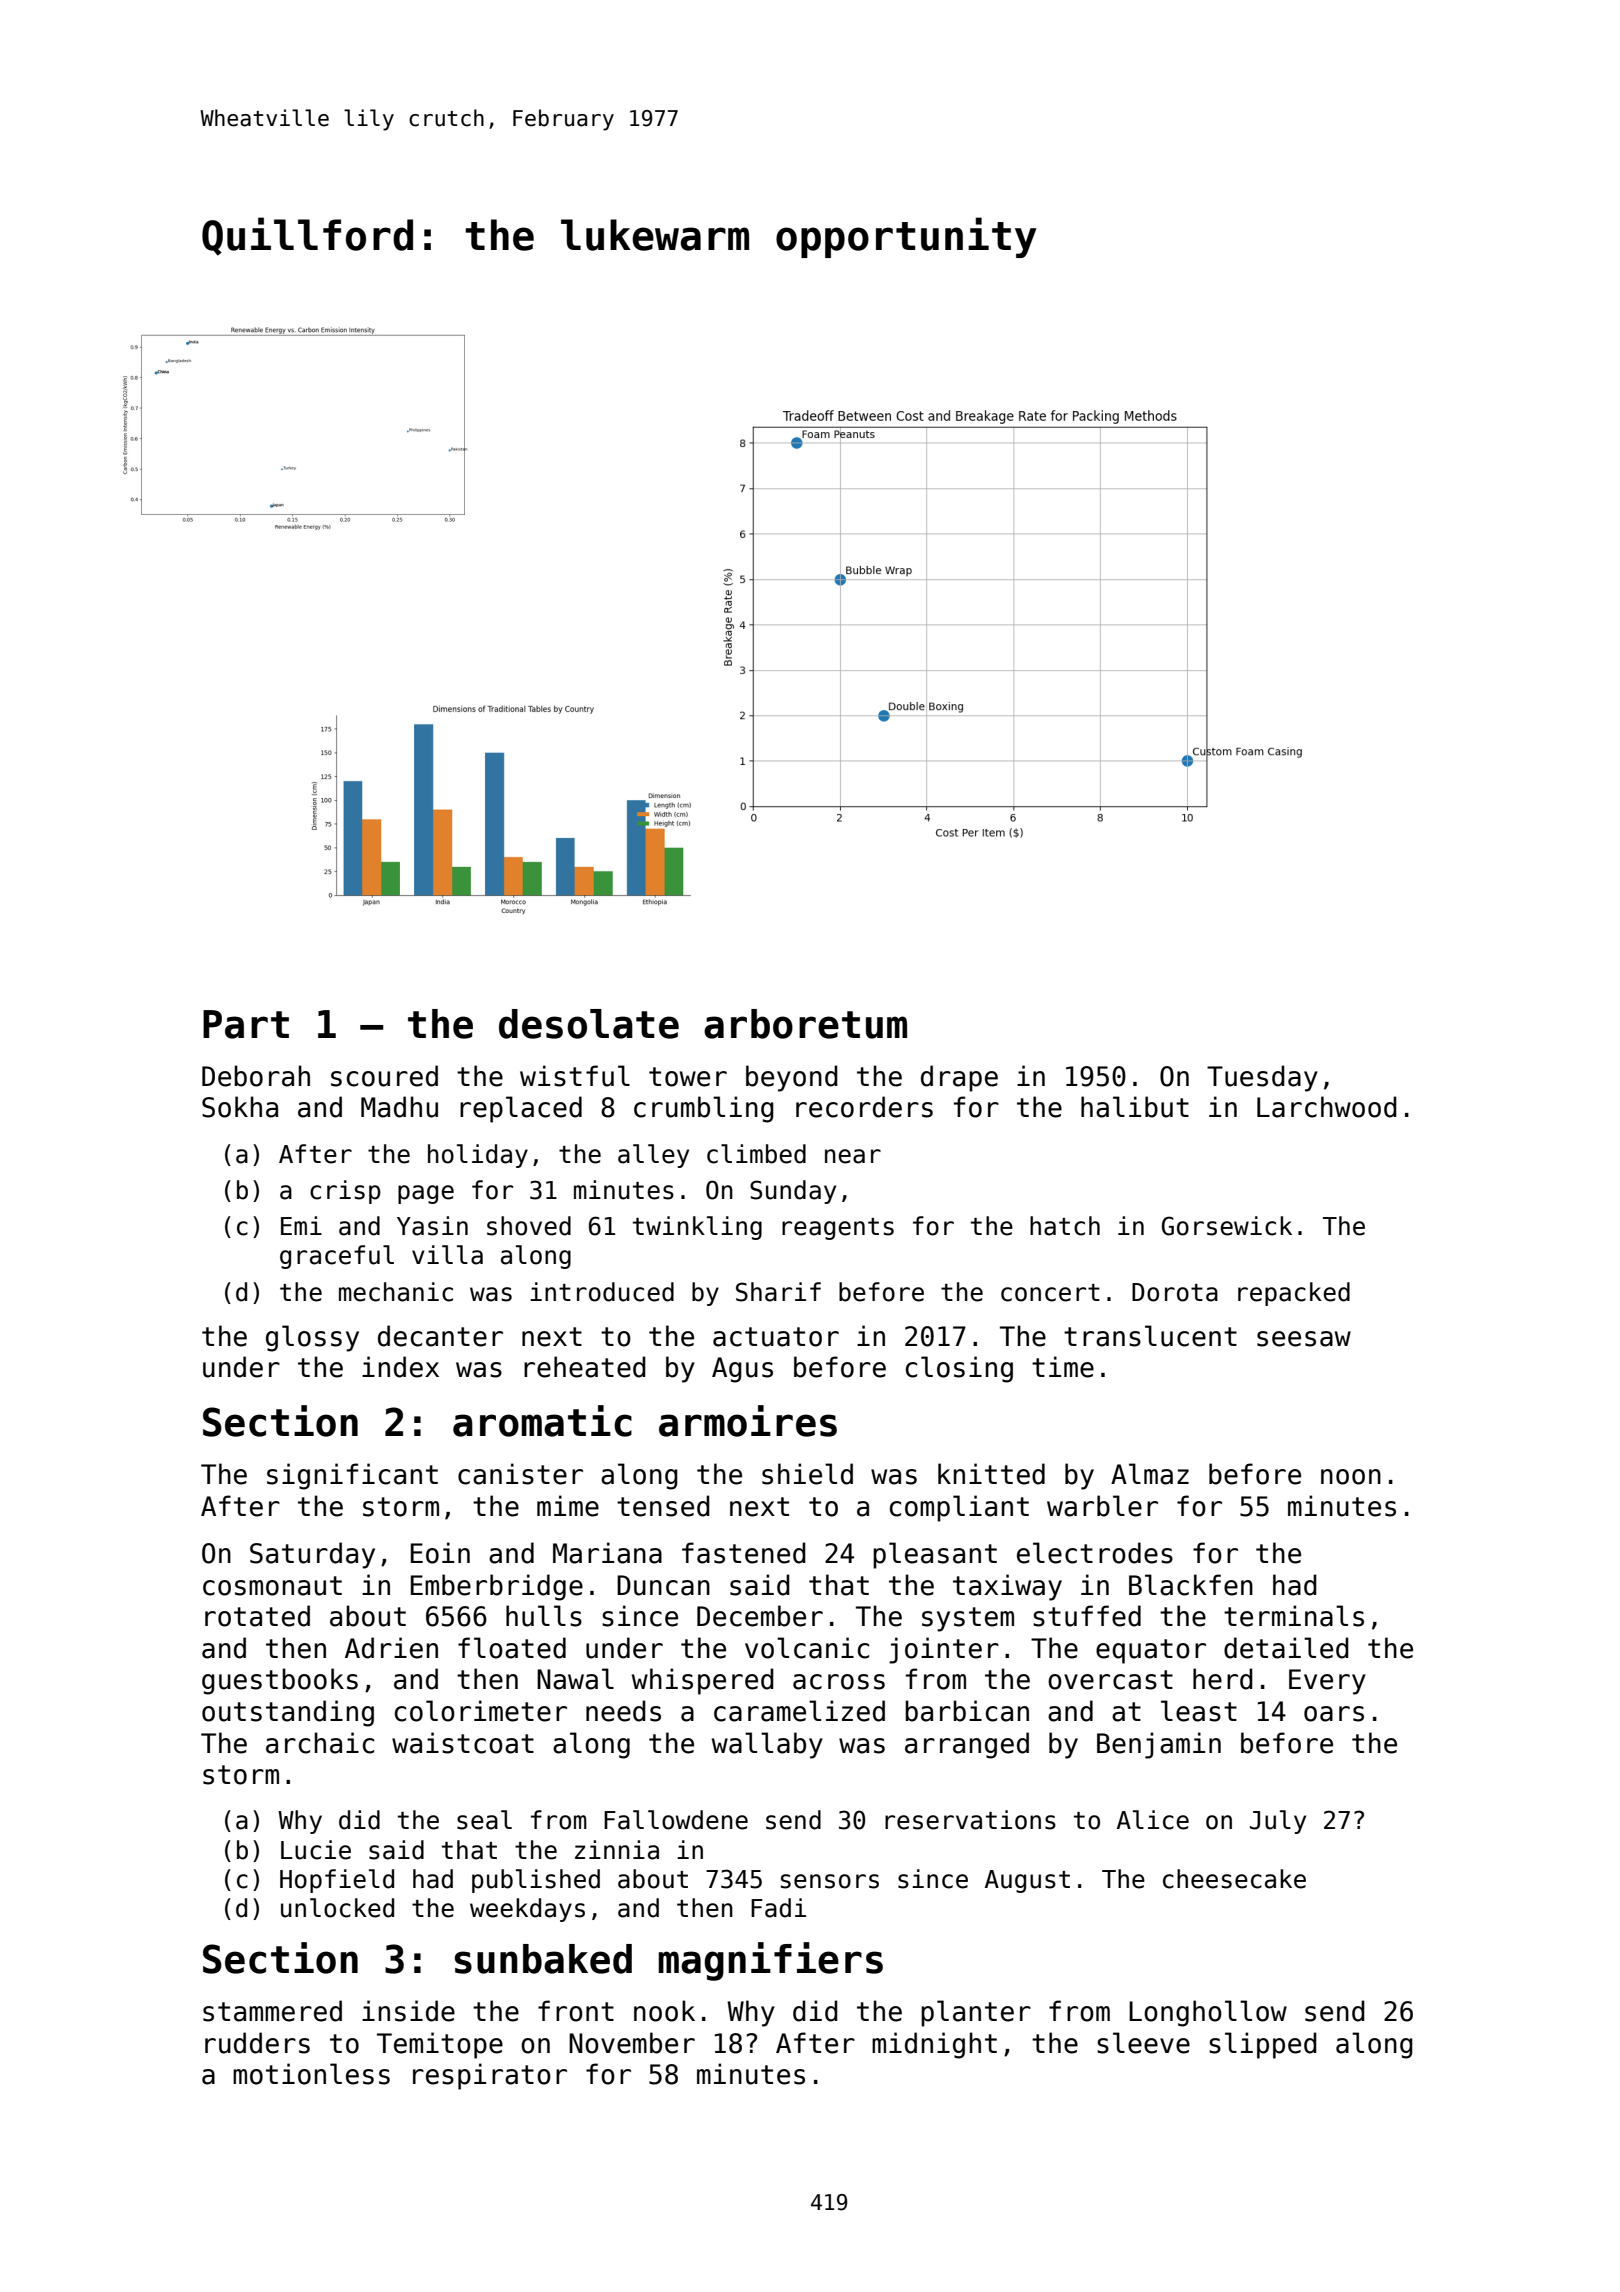 This screenshot has height=2292, width=1620. Describe the element at coordinates (959, 1078) in the screenshot. I see `drape` at that location.
